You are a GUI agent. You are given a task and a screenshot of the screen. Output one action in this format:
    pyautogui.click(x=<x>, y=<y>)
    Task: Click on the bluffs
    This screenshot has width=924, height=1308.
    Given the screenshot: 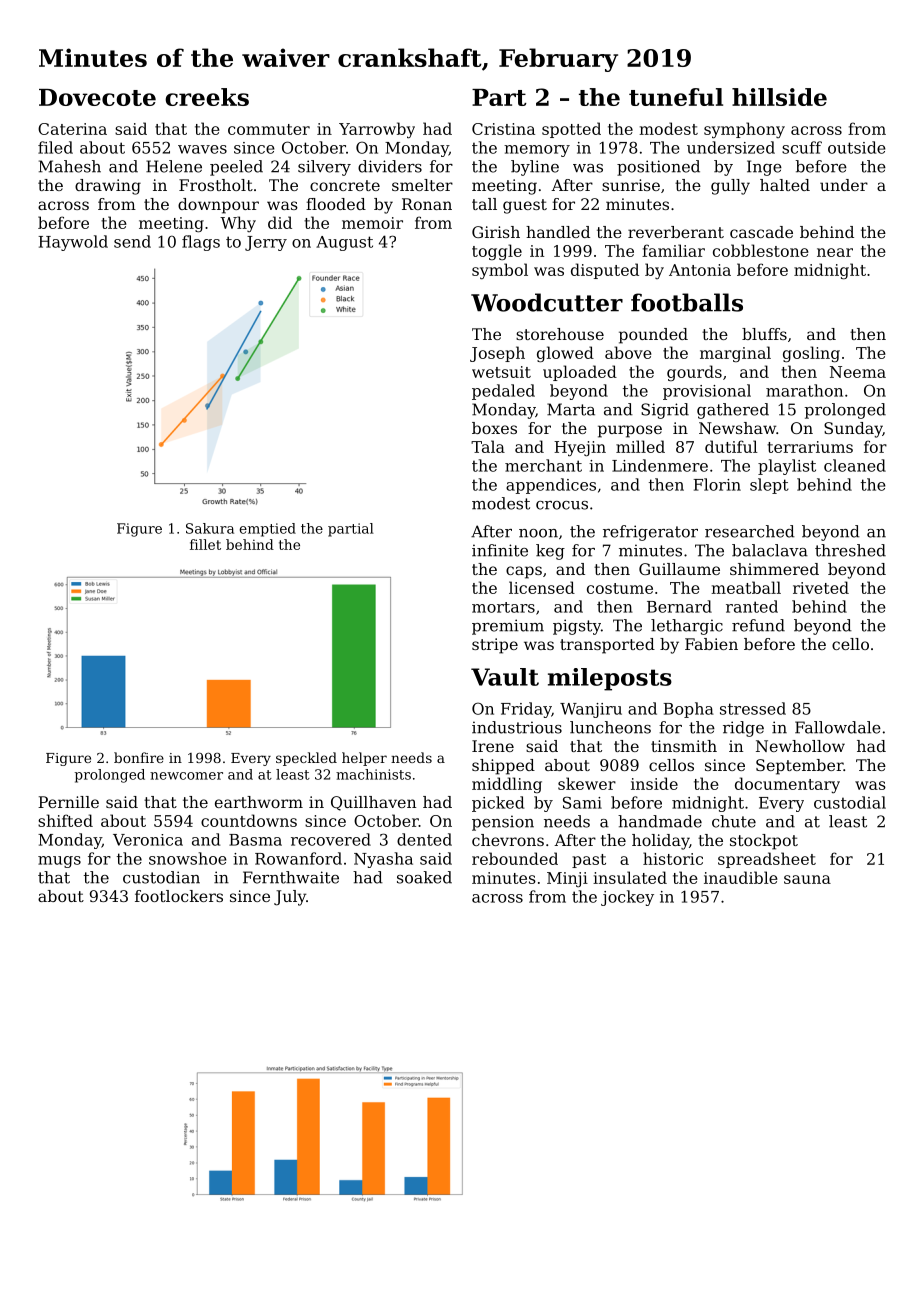 What is the action you would take?
    pyautogui.click(x=764, y=334)
